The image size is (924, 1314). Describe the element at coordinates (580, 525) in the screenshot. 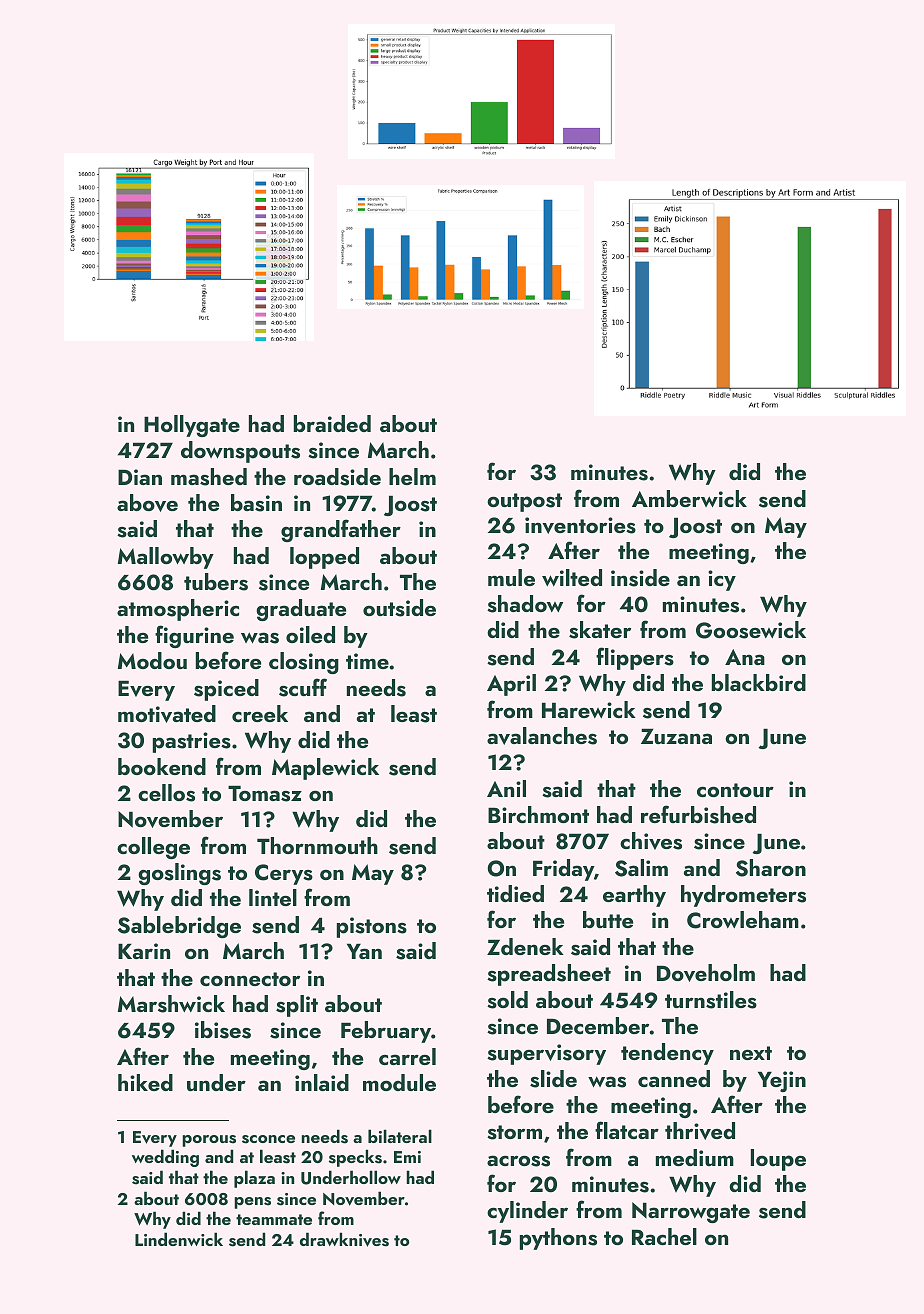

I see `inventories` at that location.
